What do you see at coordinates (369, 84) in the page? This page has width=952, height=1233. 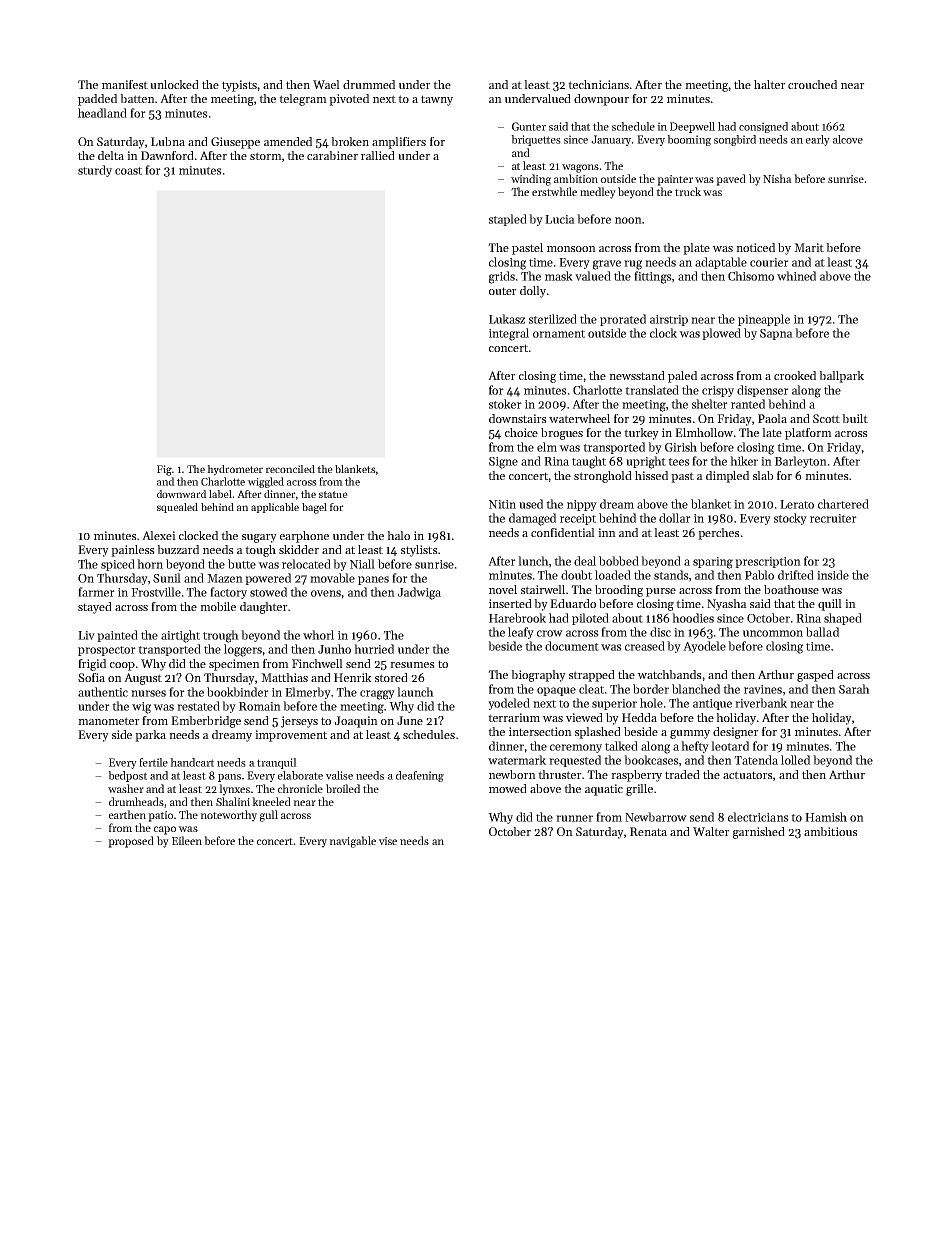 I see `drummed` at bounding box center [369, 84].
